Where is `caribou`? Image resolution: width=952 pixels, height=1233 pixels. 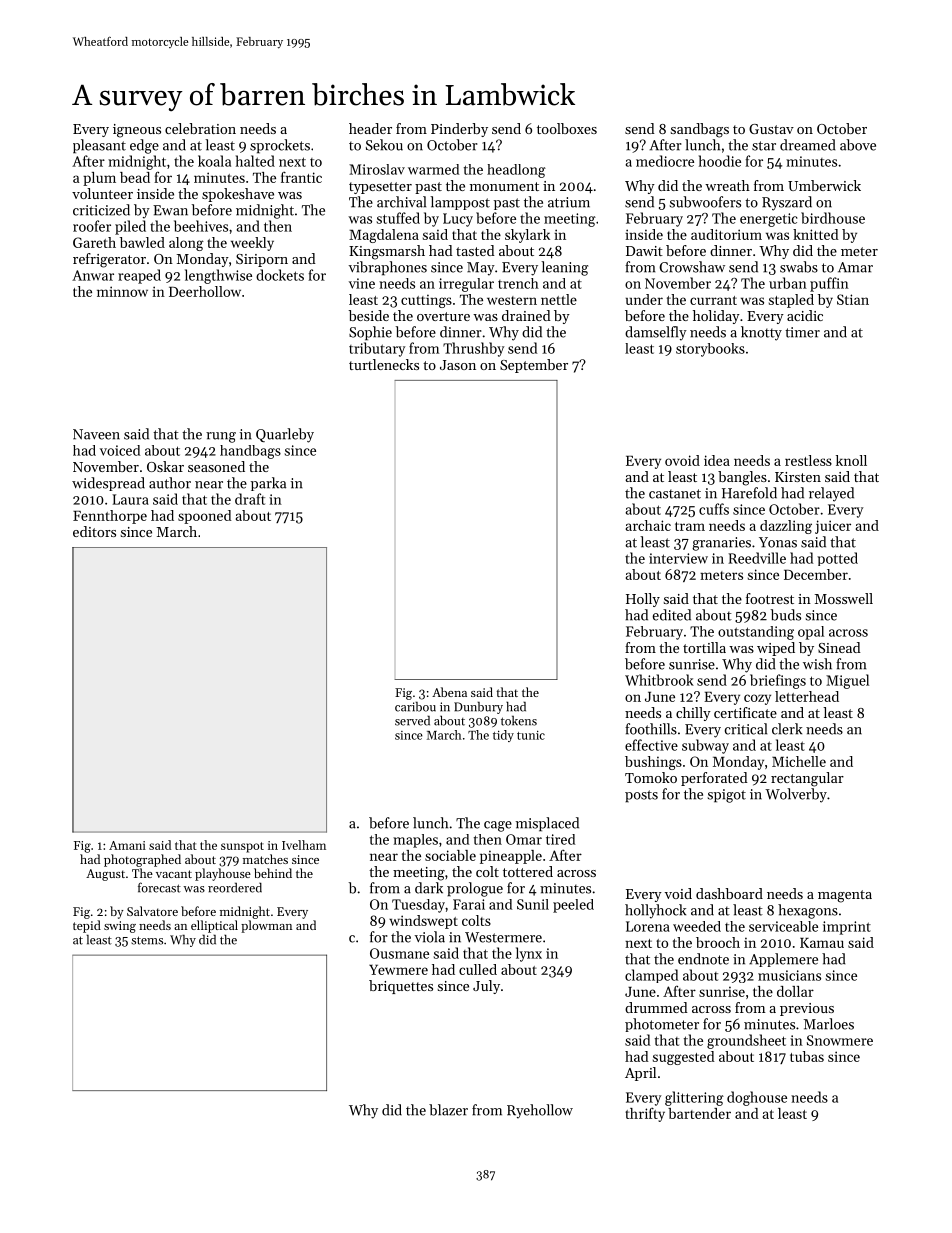 caribou is located at coordinates (415, 706).
